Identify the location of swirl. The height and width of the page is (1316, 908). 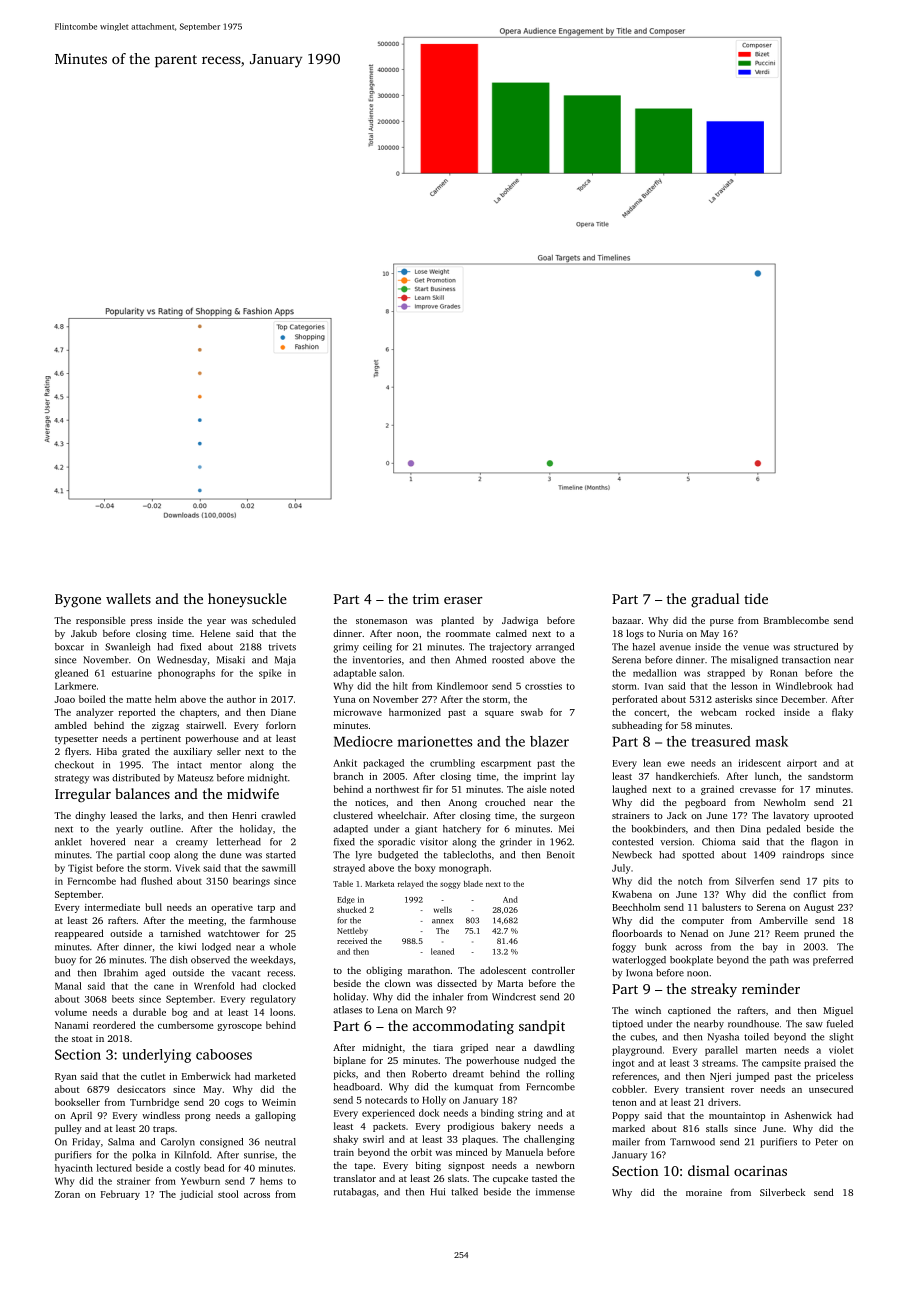
(373, 1139).
